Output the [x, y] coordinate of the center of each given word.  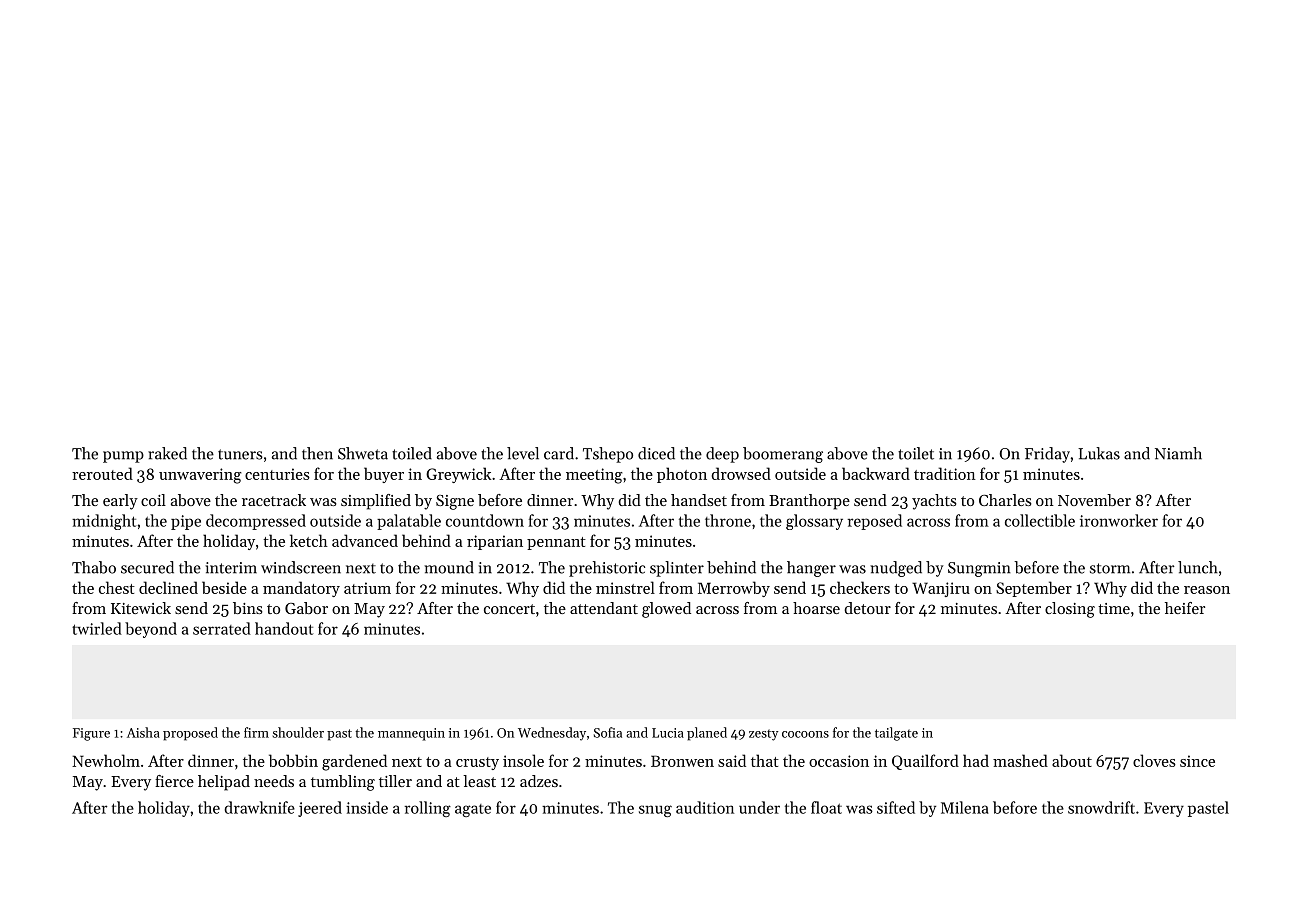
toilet [916, 453]
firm [256, 732]
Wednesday [552, 734]
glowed [666, 610]
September [1034, 589]
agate [473, 810]
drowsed [741, 473]
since [1197, 761]
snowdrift [1101, 807]
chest [117, 587]
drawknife [259, 807]
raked [167, 453]
